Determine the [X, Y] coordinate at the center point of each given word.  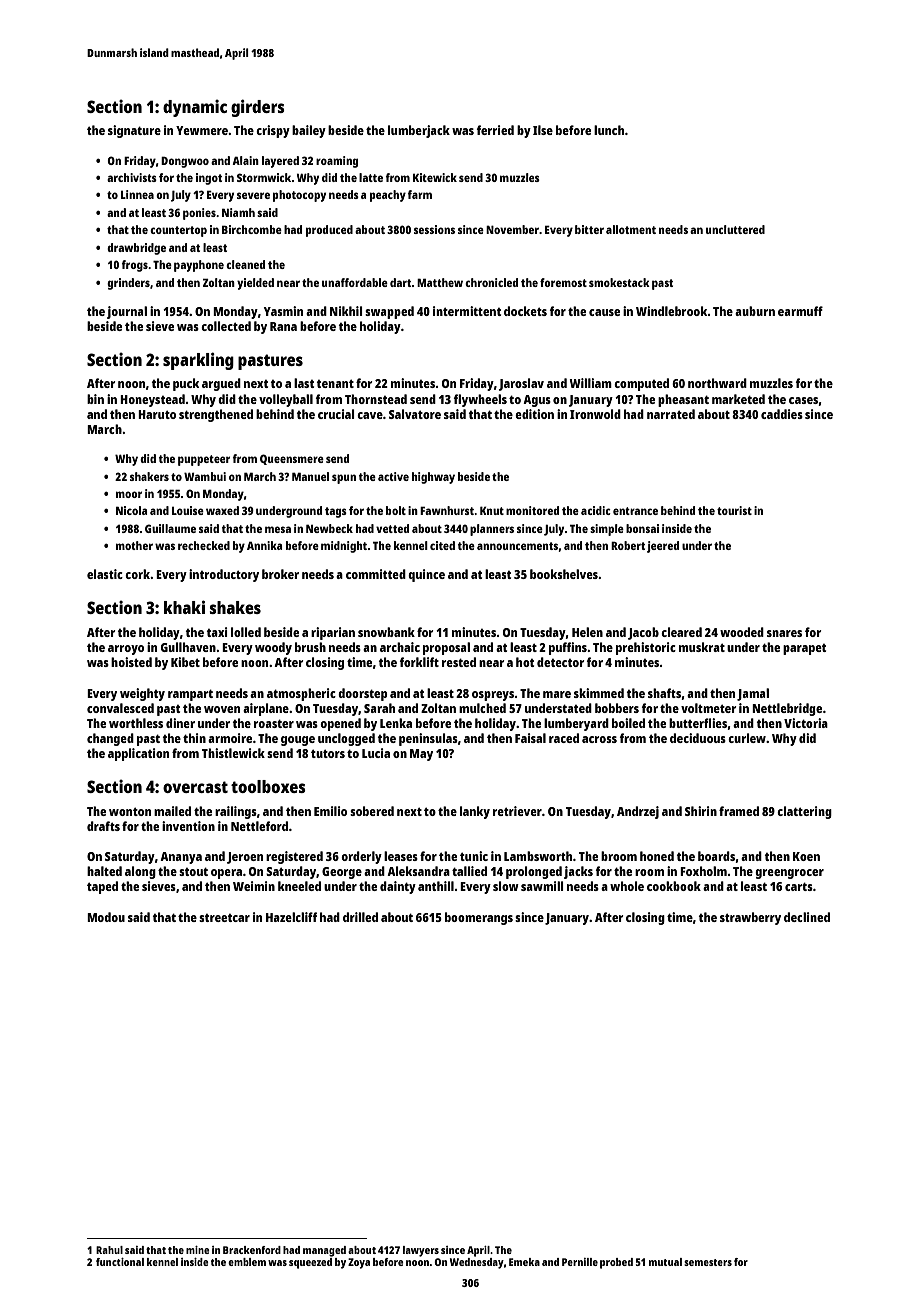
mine [198, 1250]
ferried [495, 130]
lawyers [421, 1251]
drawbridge [136, 249]
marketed [738, 399]
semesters [708, 1262]
